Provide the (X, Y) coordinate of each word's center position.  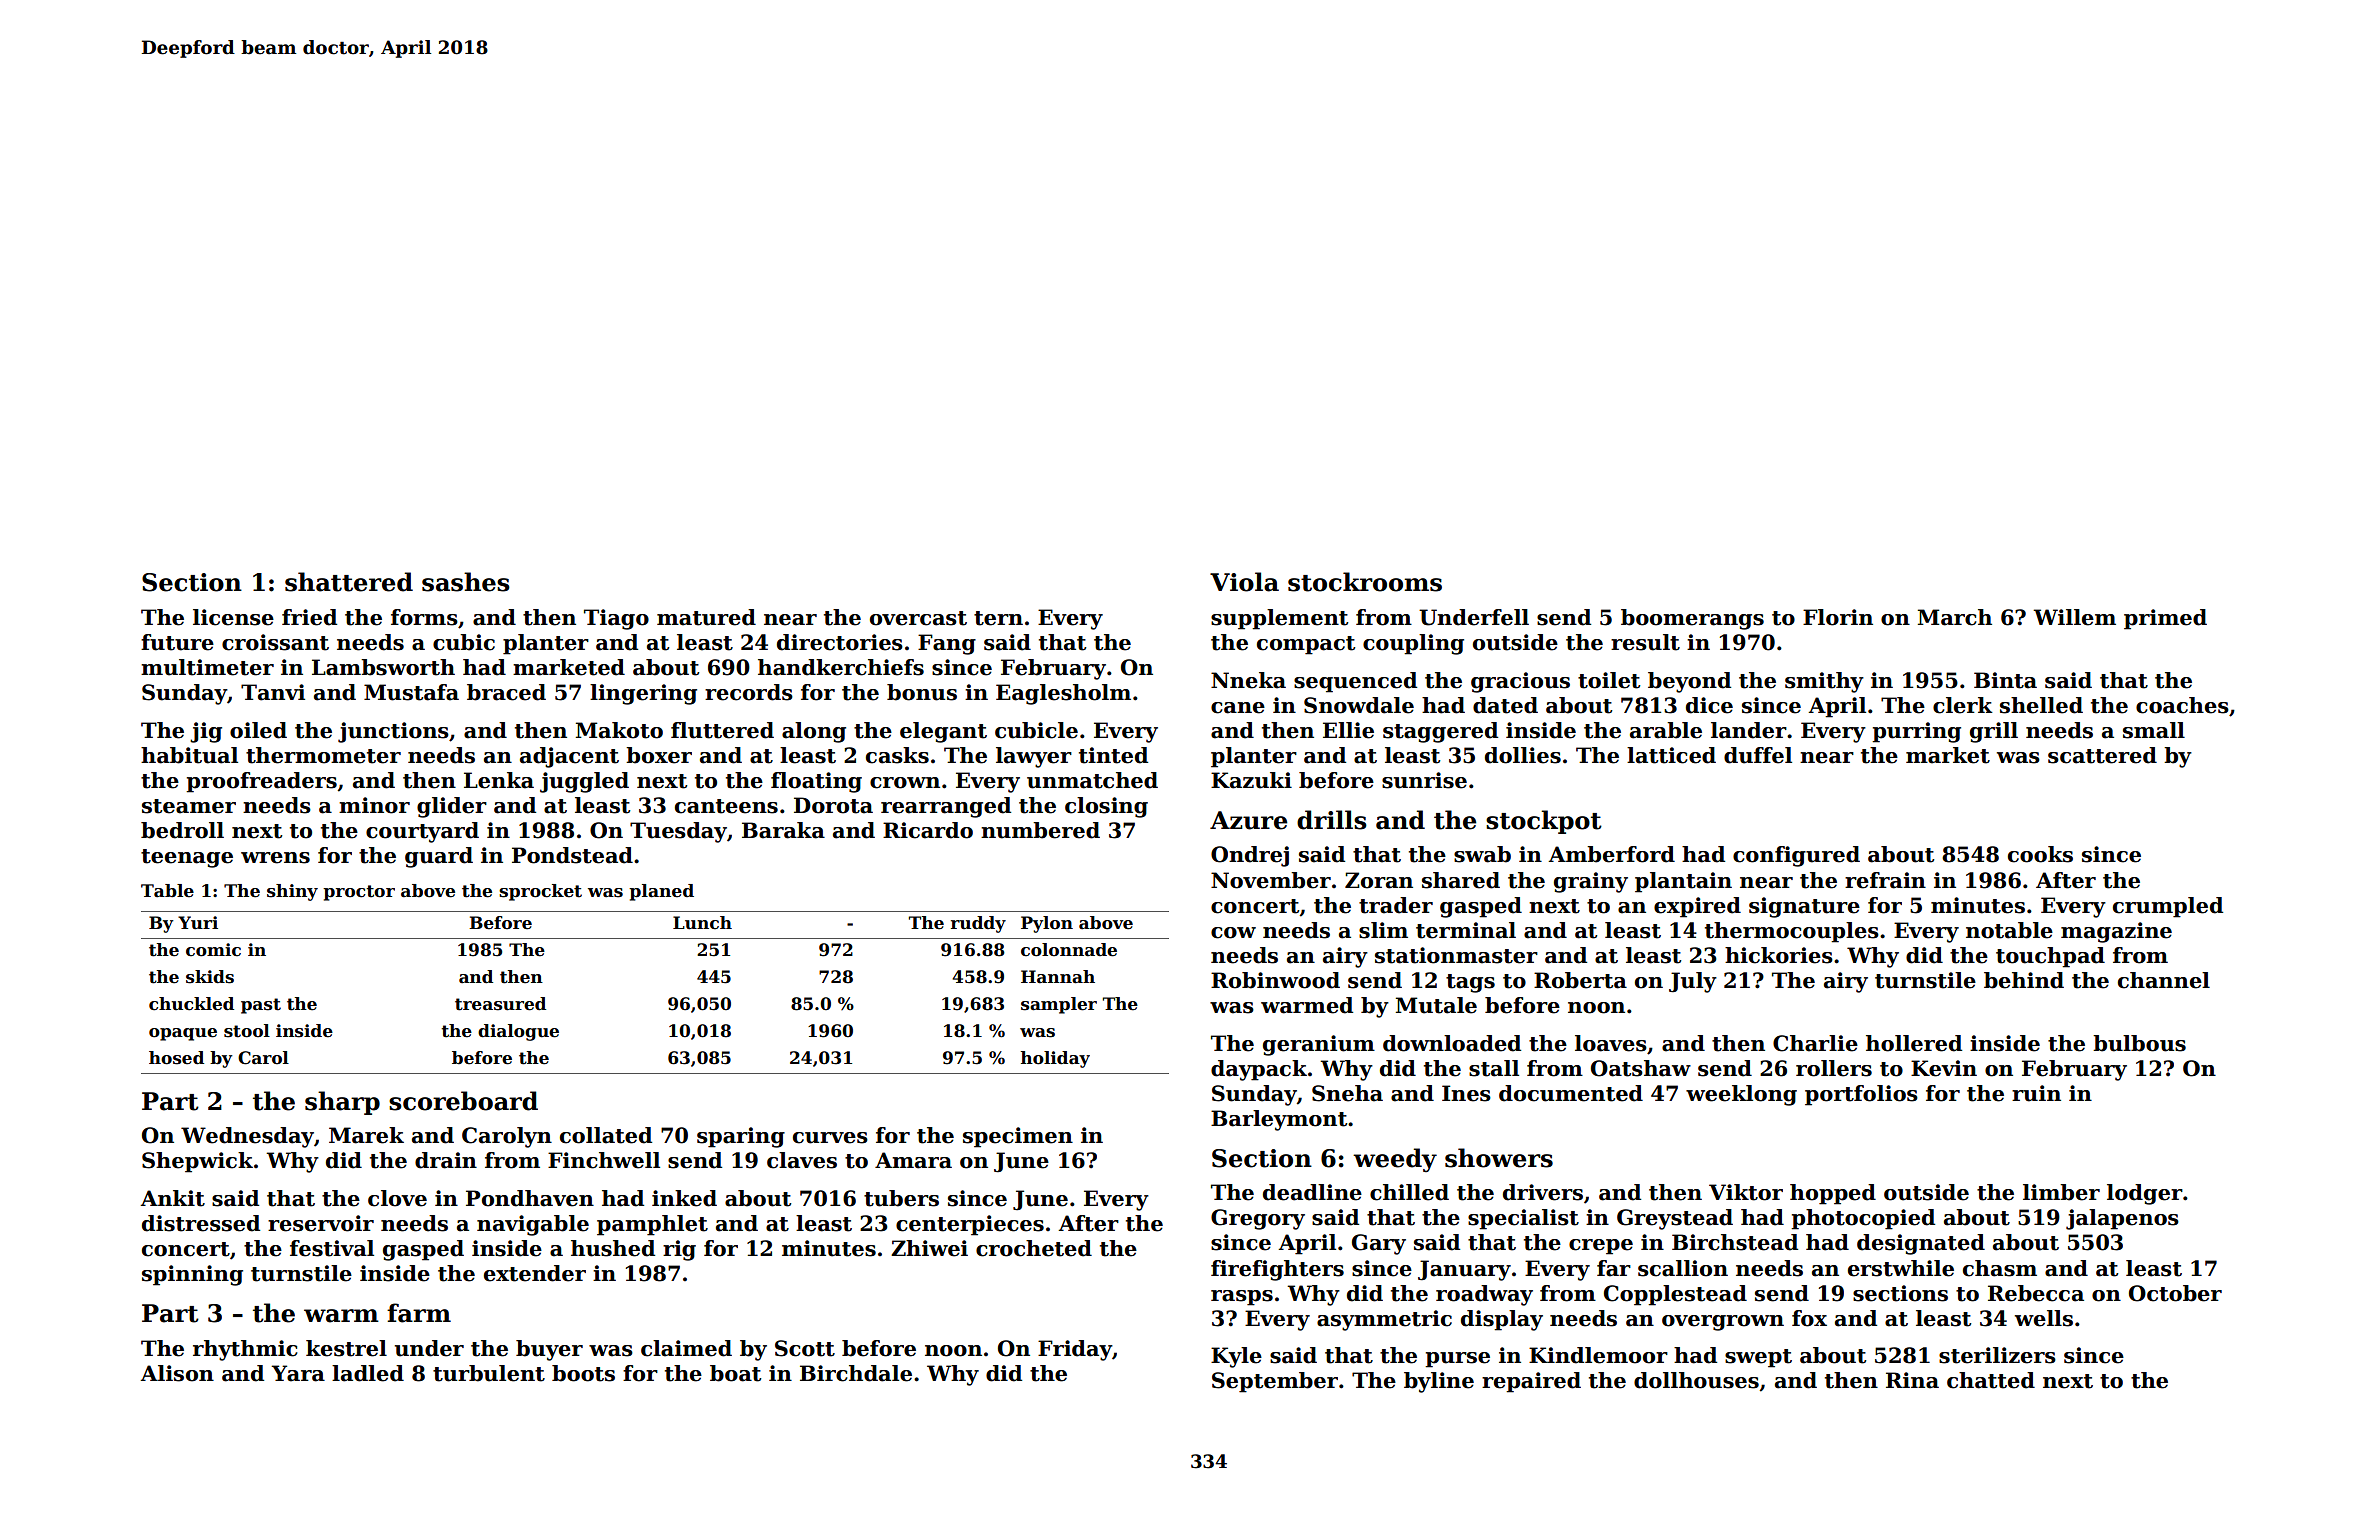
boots (583, 1373)
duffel (1758, 755)
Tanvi (273, 692)
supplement (1279, 619)
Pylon (1047, 924)
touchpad (2050, 957)
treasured (500, 1004)
